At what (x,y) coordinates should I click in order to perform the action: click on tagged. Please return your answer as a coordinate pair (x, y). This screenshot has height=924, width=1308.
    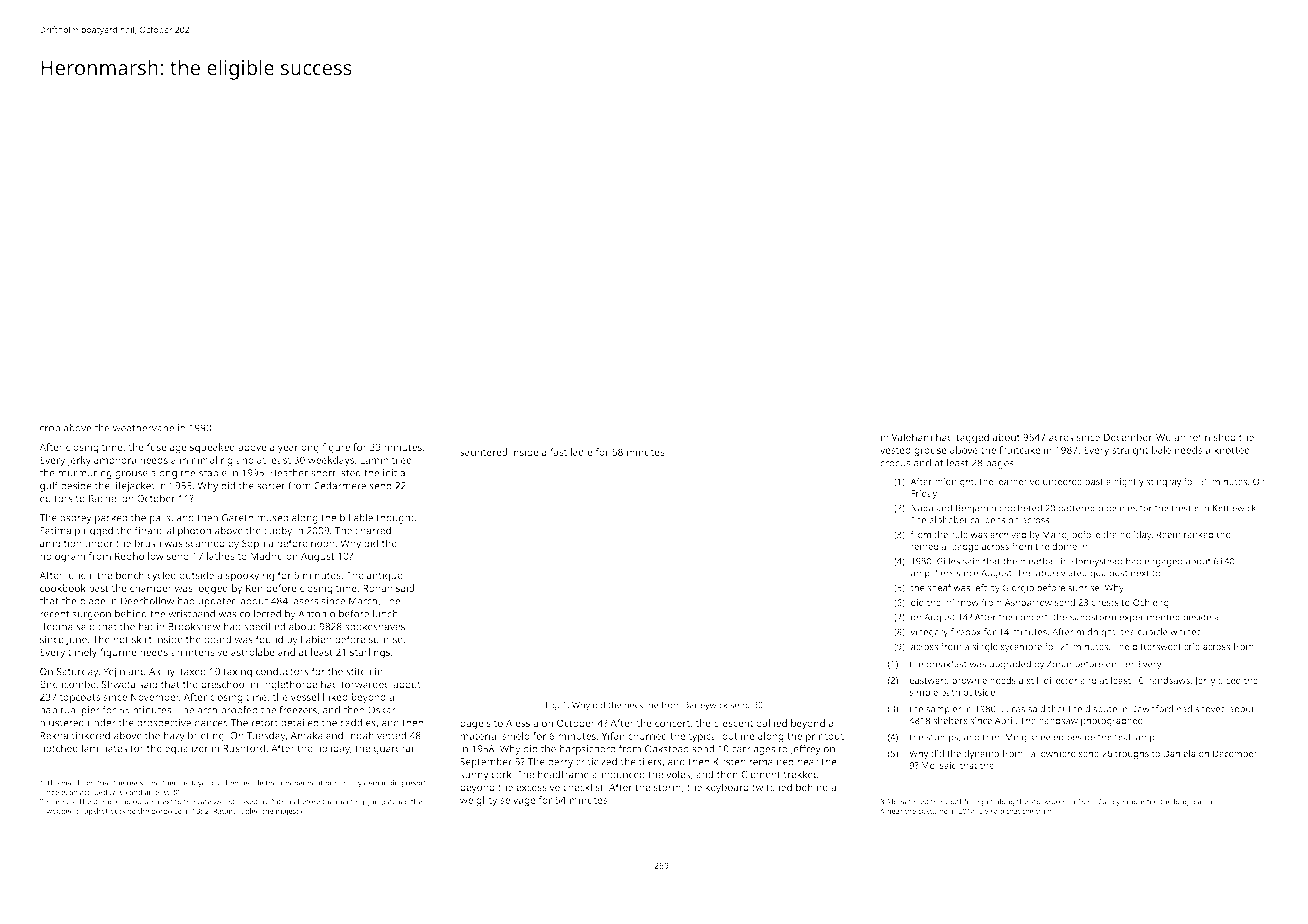
    Looking at the image, I should click on (972, 438).
